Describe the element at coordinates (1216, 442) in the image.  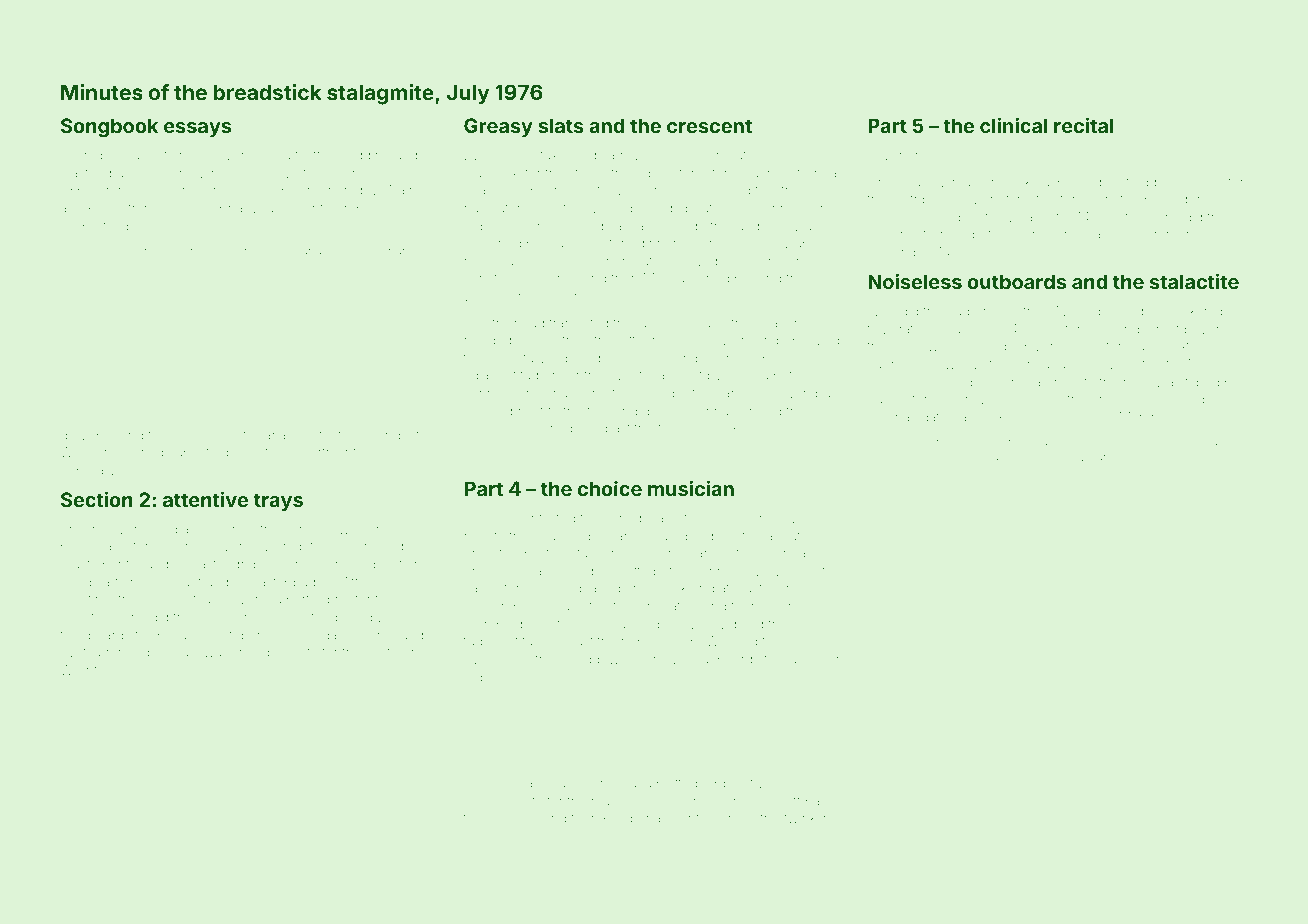
I see `rumbled` at that location.
